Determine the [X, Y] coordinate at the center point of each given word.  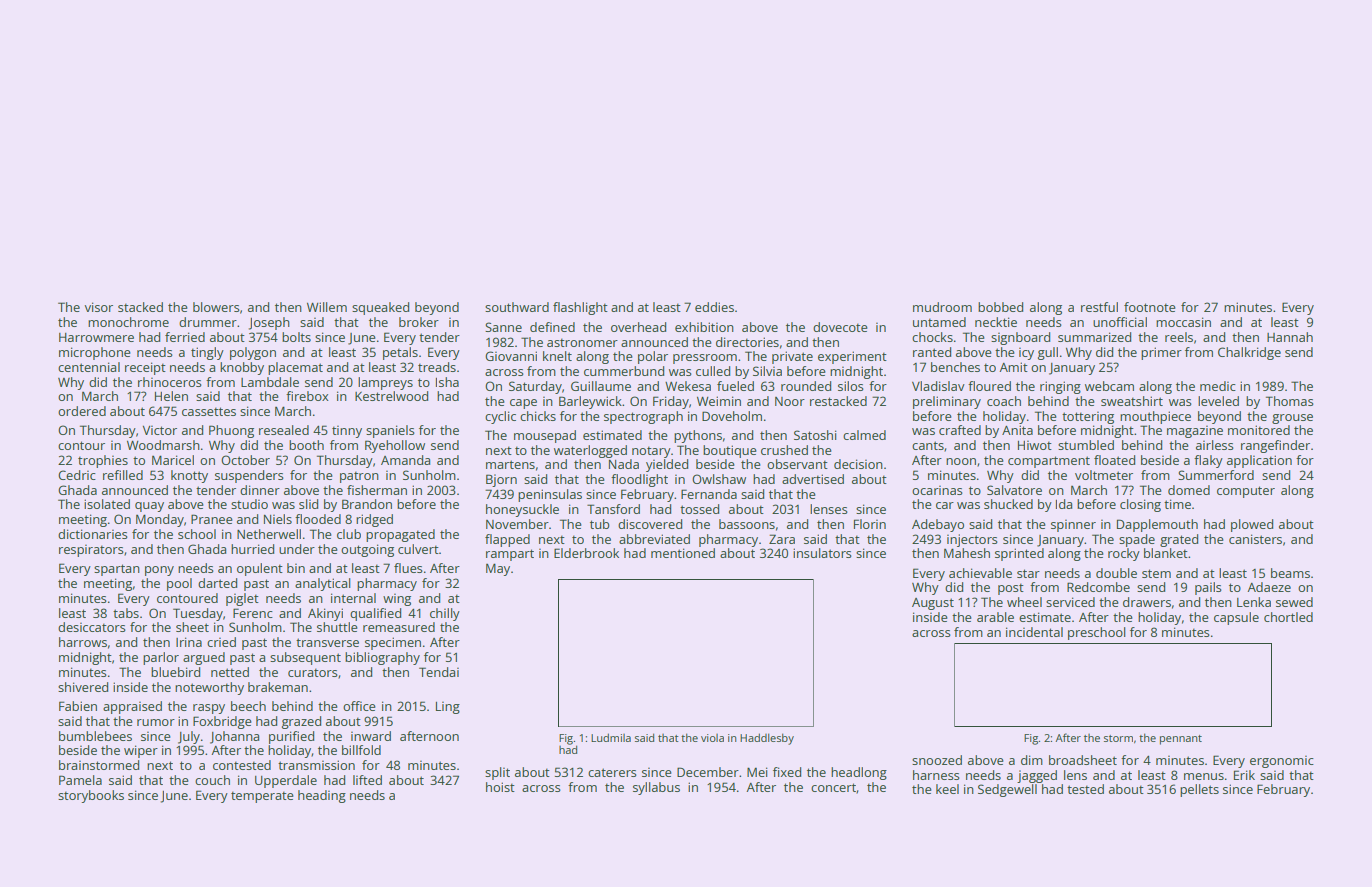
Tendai [439, 672]
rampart [510, 555]
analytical [323, 584]
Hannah [1290, 337]
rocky [1124, 554]
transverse [327, 642]
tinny [347, 432]
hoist [500, 787]
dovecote [840, 327]
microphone [95, 353]
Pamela [80, 780]
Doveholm [732, 416]
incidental [1034, 632]
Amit [1013, 367]
